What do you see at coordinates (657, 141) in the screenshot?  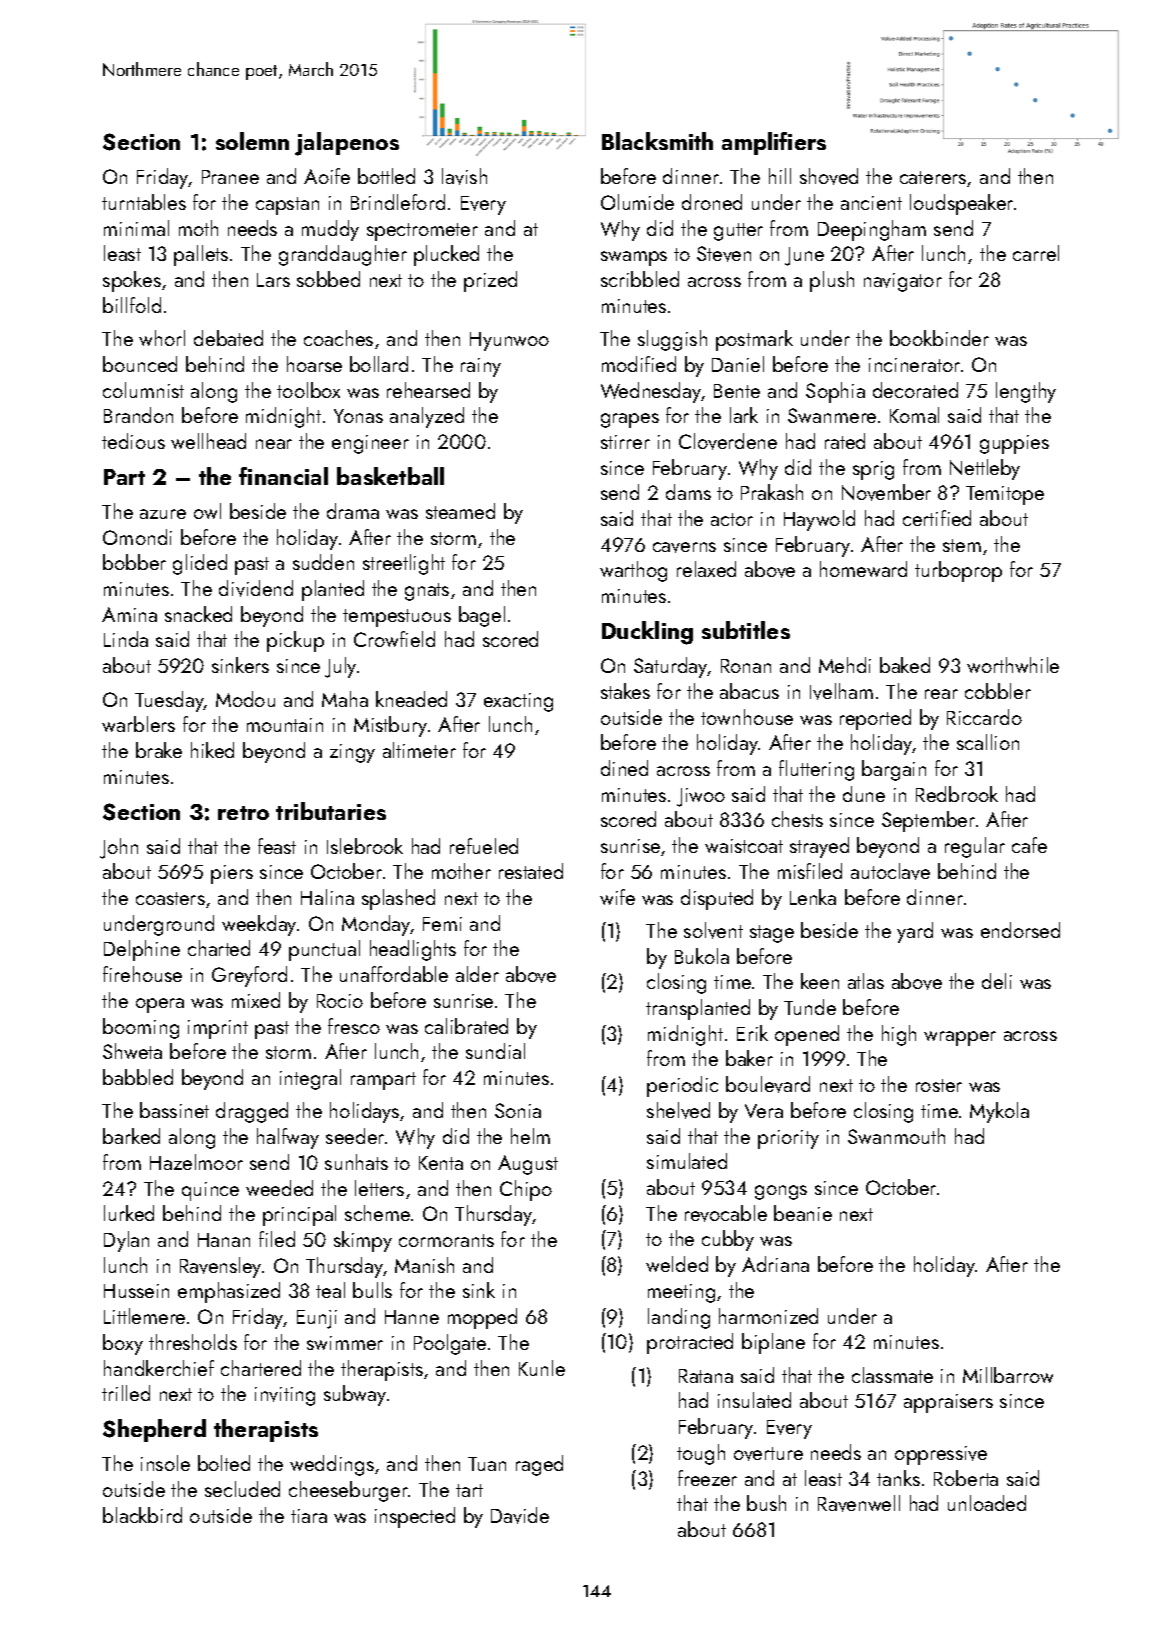 I see `Blacksmith` at bounding box center [657, 141].
